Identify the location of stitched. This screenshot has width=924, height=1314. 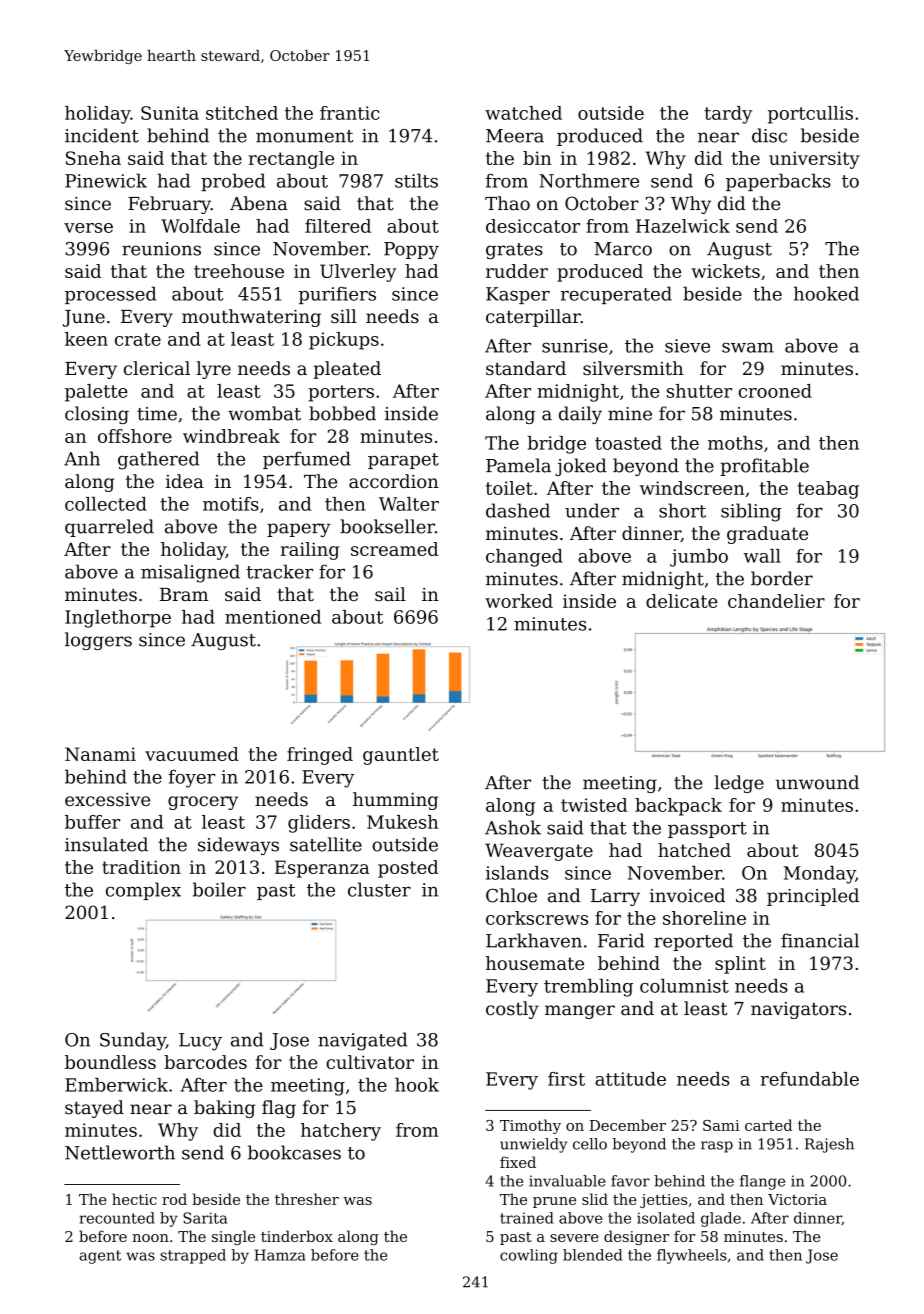
(242, 113).
